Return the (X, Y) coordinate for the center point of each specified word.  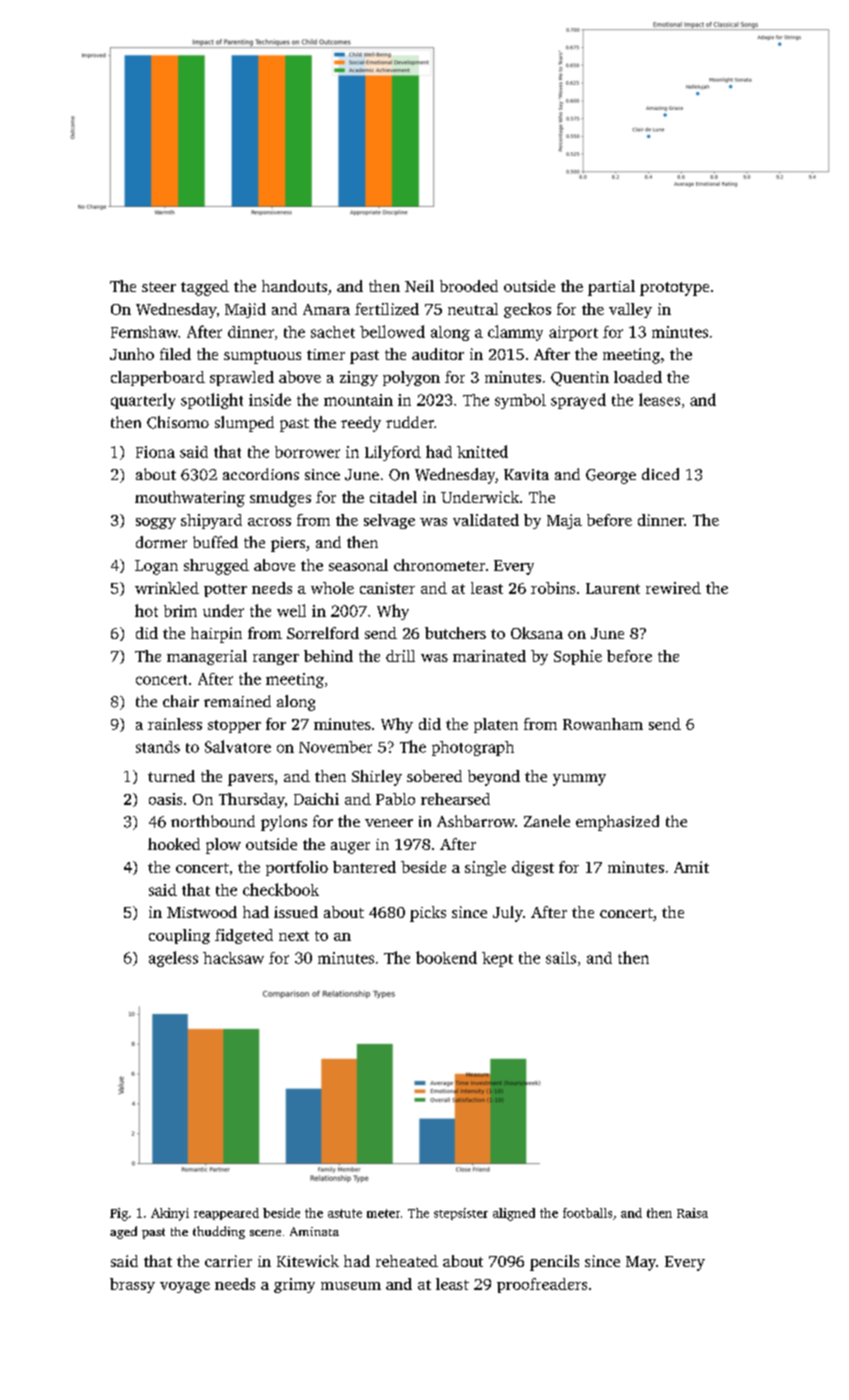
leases (659, 399)
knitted (482, 451)
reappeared (226, 1214)
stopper (234, 726)
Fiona (155, 452)
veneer (389, 823)
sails (561, 958)
